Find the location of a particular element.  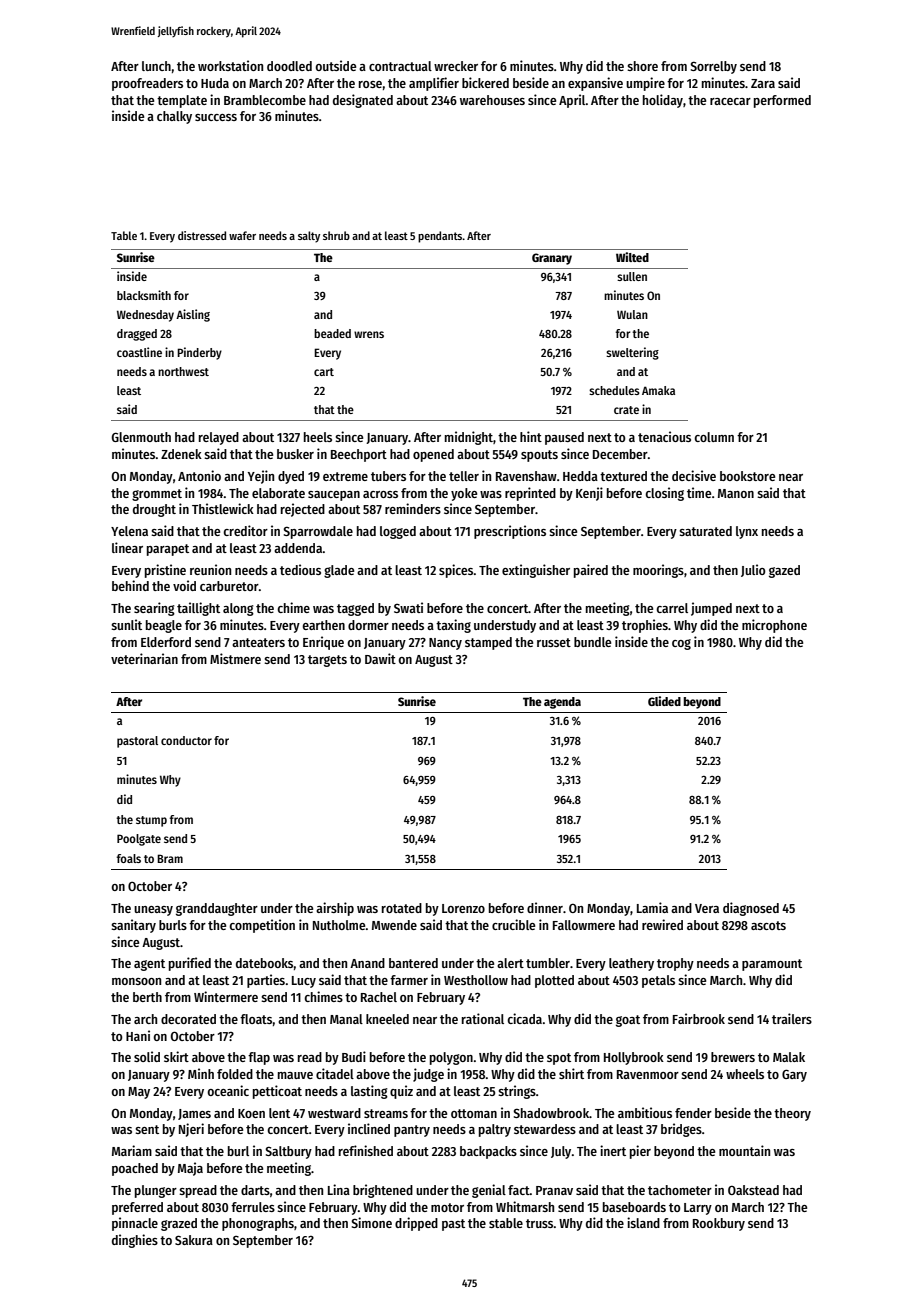

Granary is located at coordinates (552, 259).
